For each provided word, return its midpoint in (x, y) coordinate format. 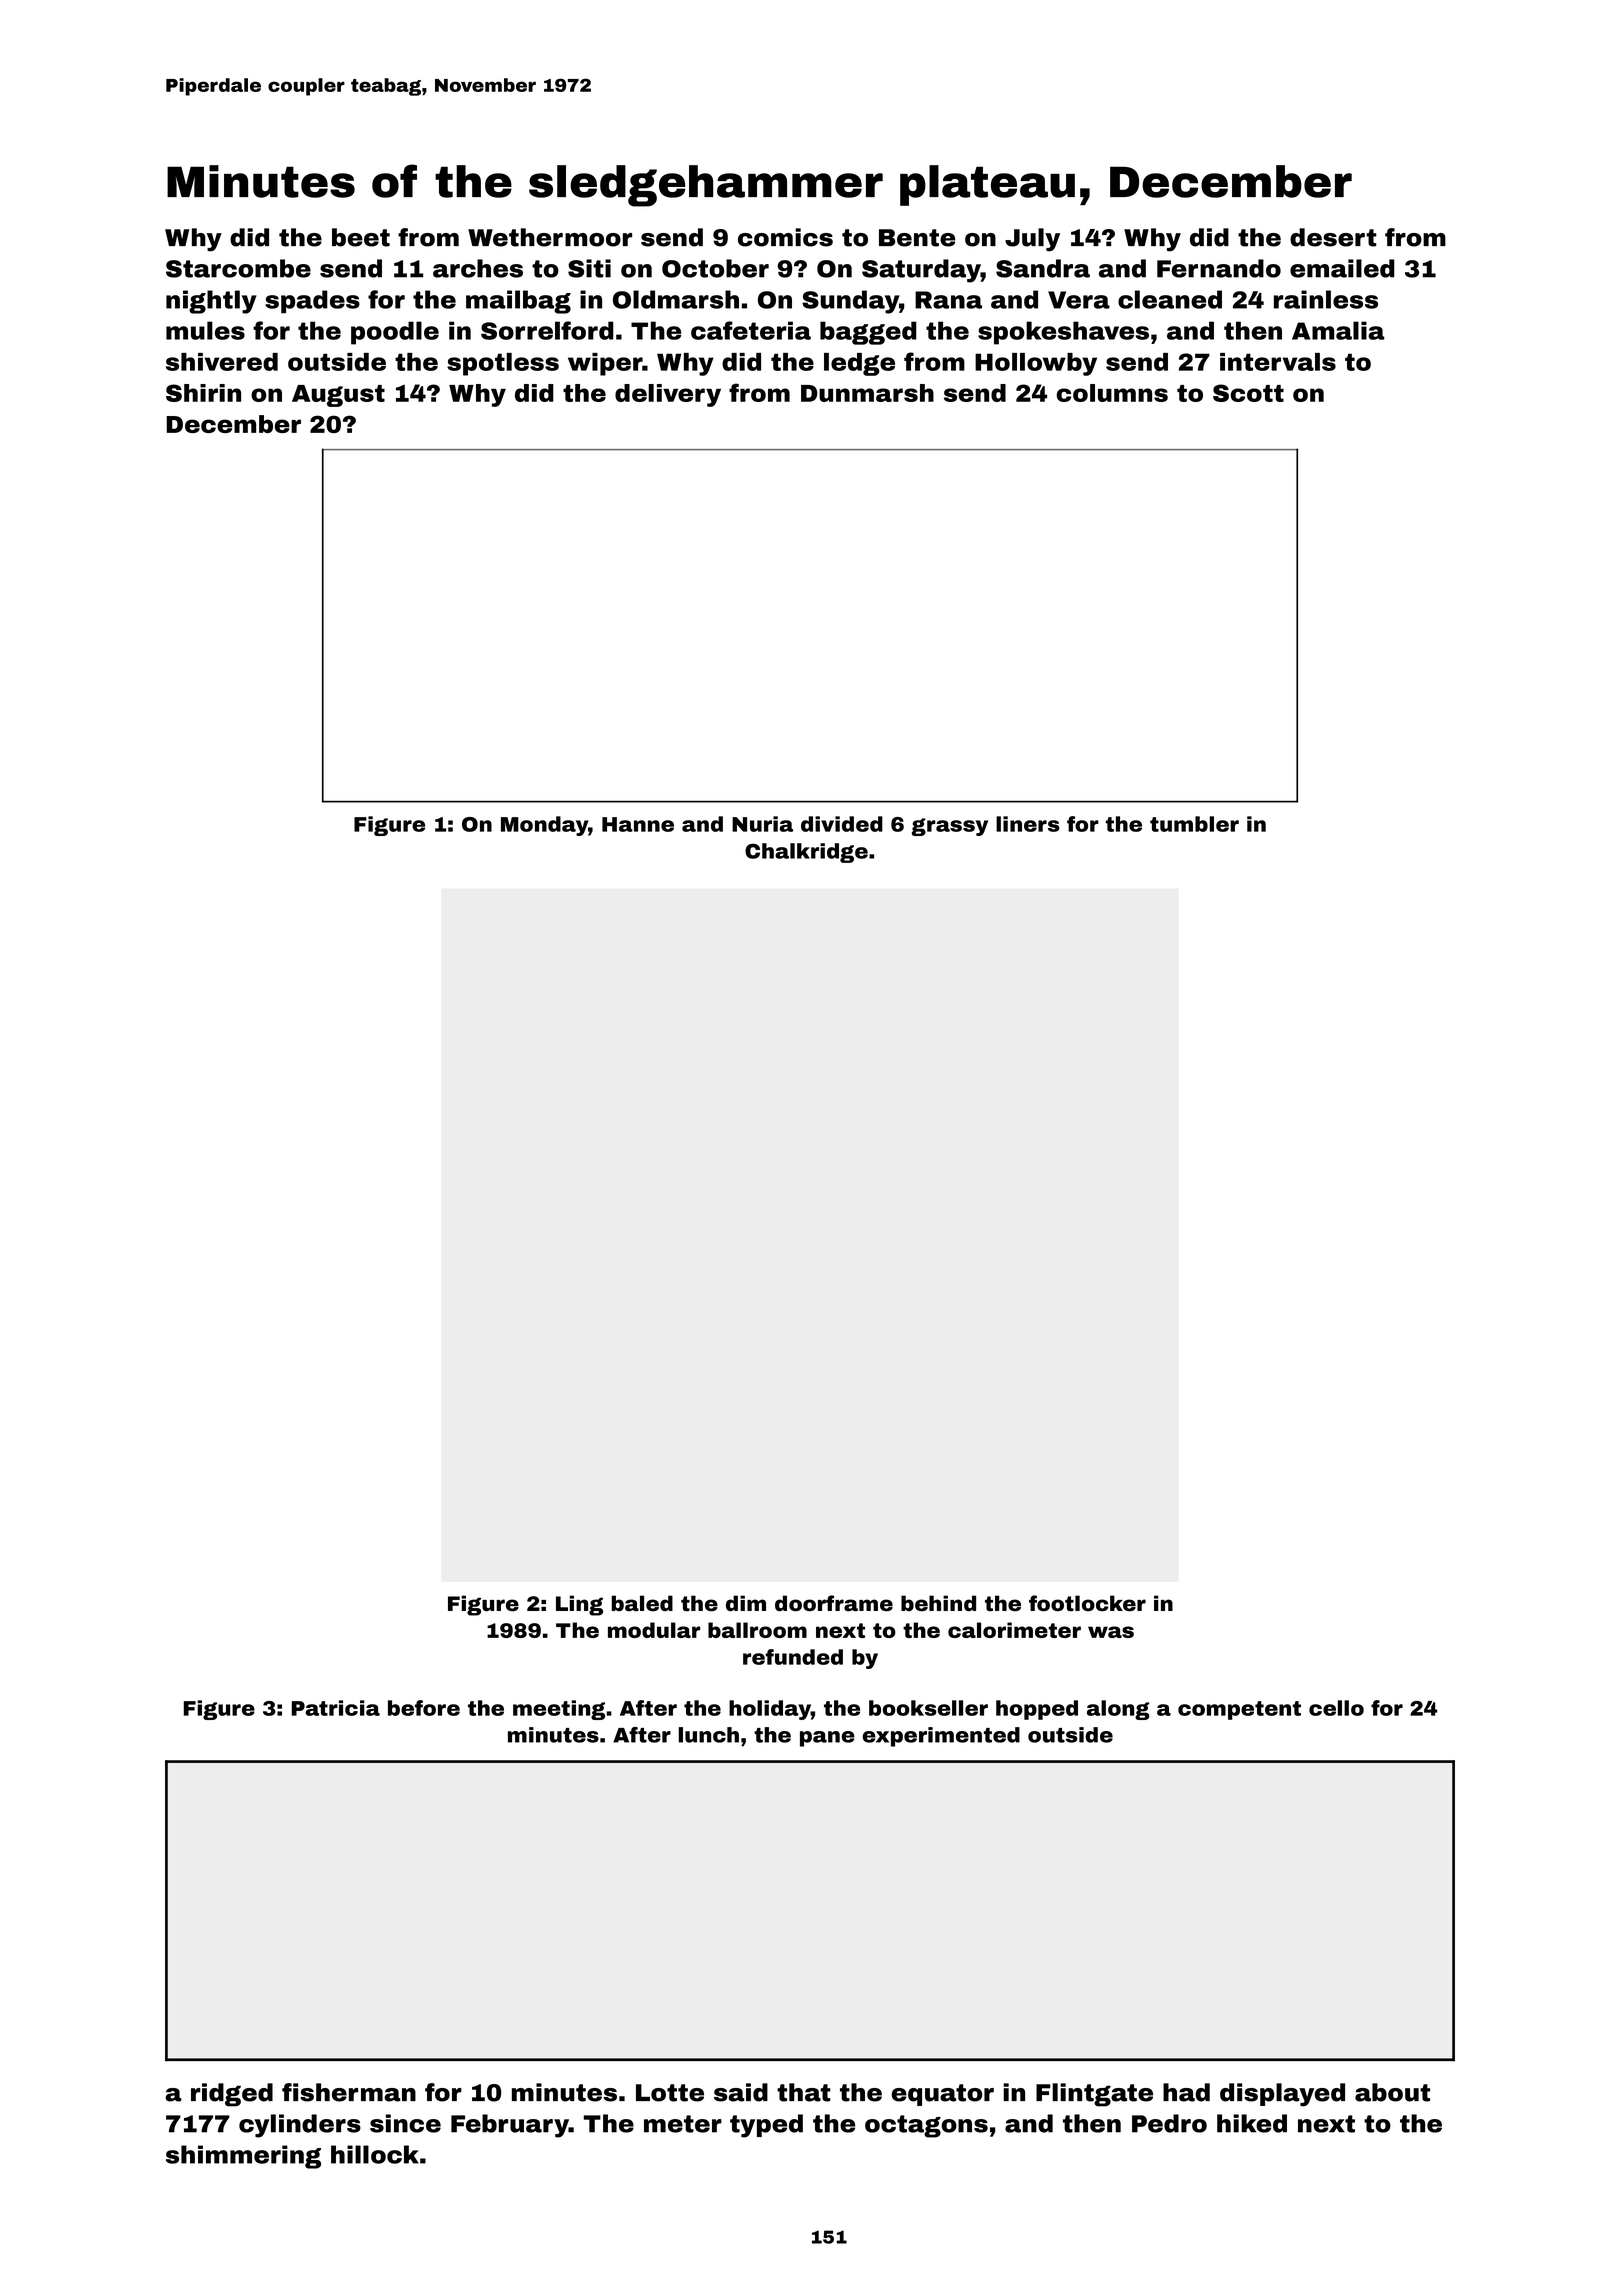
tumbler (1194, 824)
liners (1028, 824)
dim (746, 1603)
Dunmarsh (867, 393)
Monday (544, 826)
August (338, 396)
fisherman (349, 2092)
